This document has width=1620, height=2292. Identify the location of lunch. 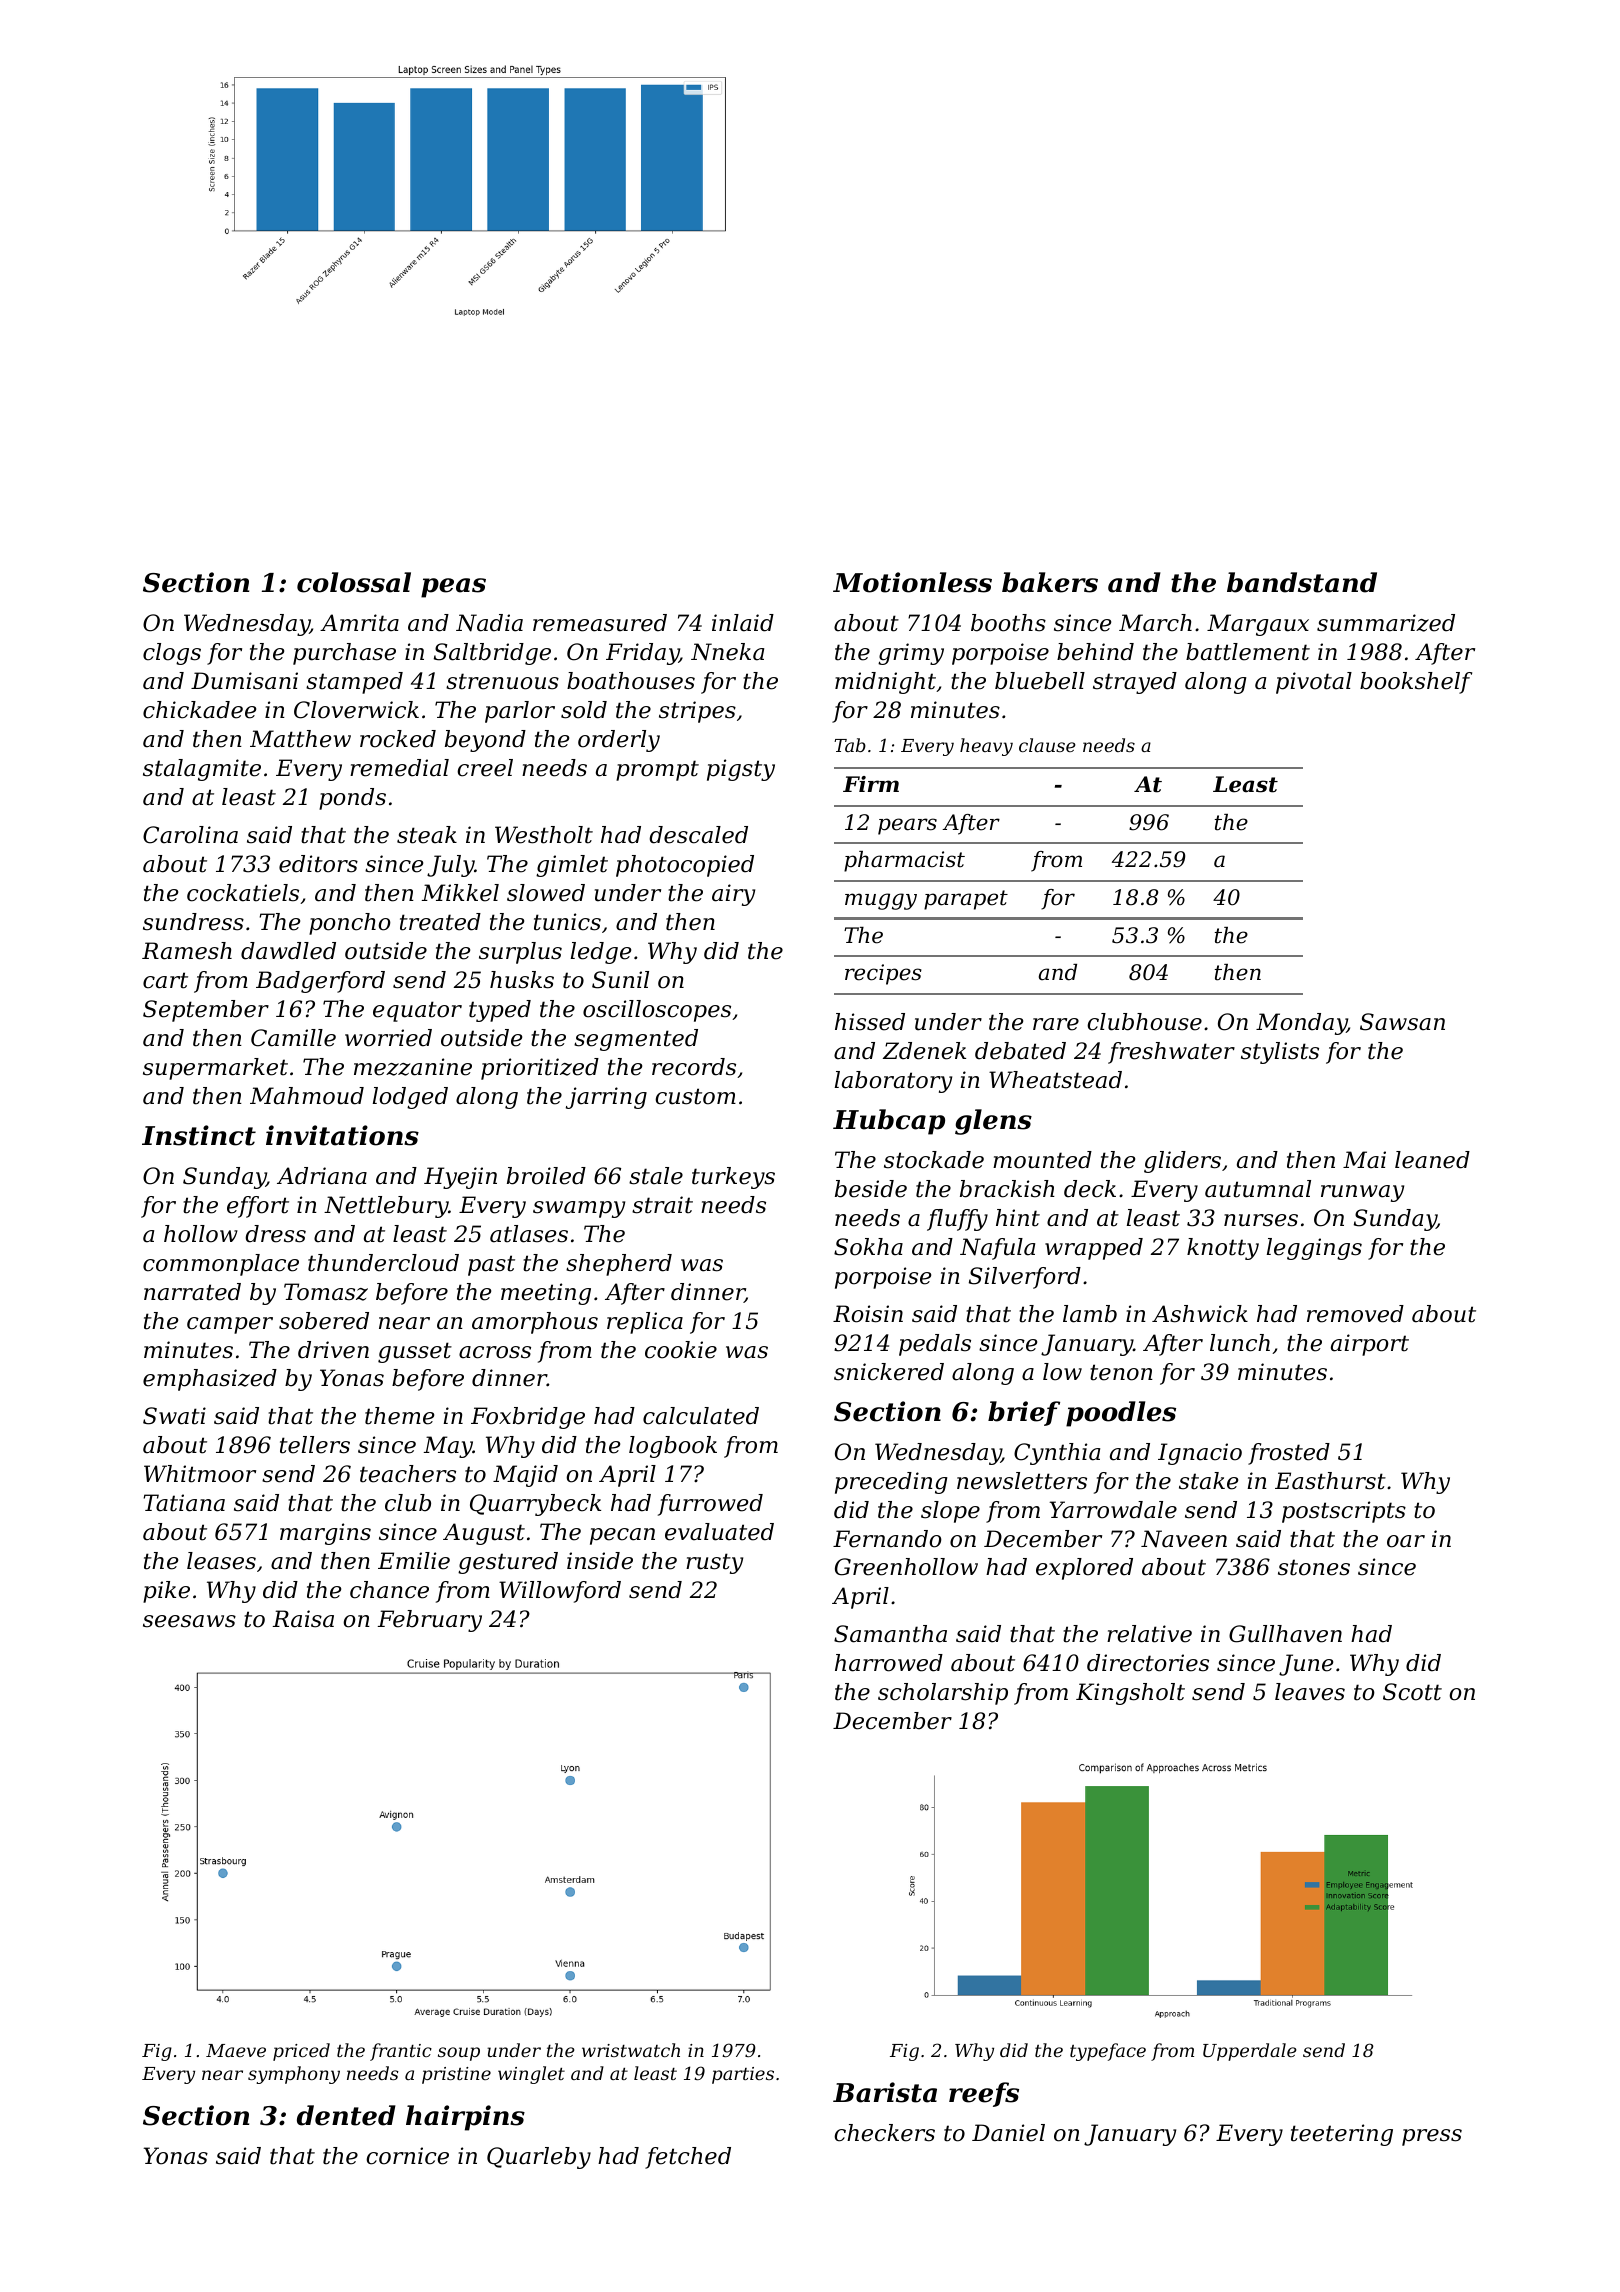
(1240, 1343).
